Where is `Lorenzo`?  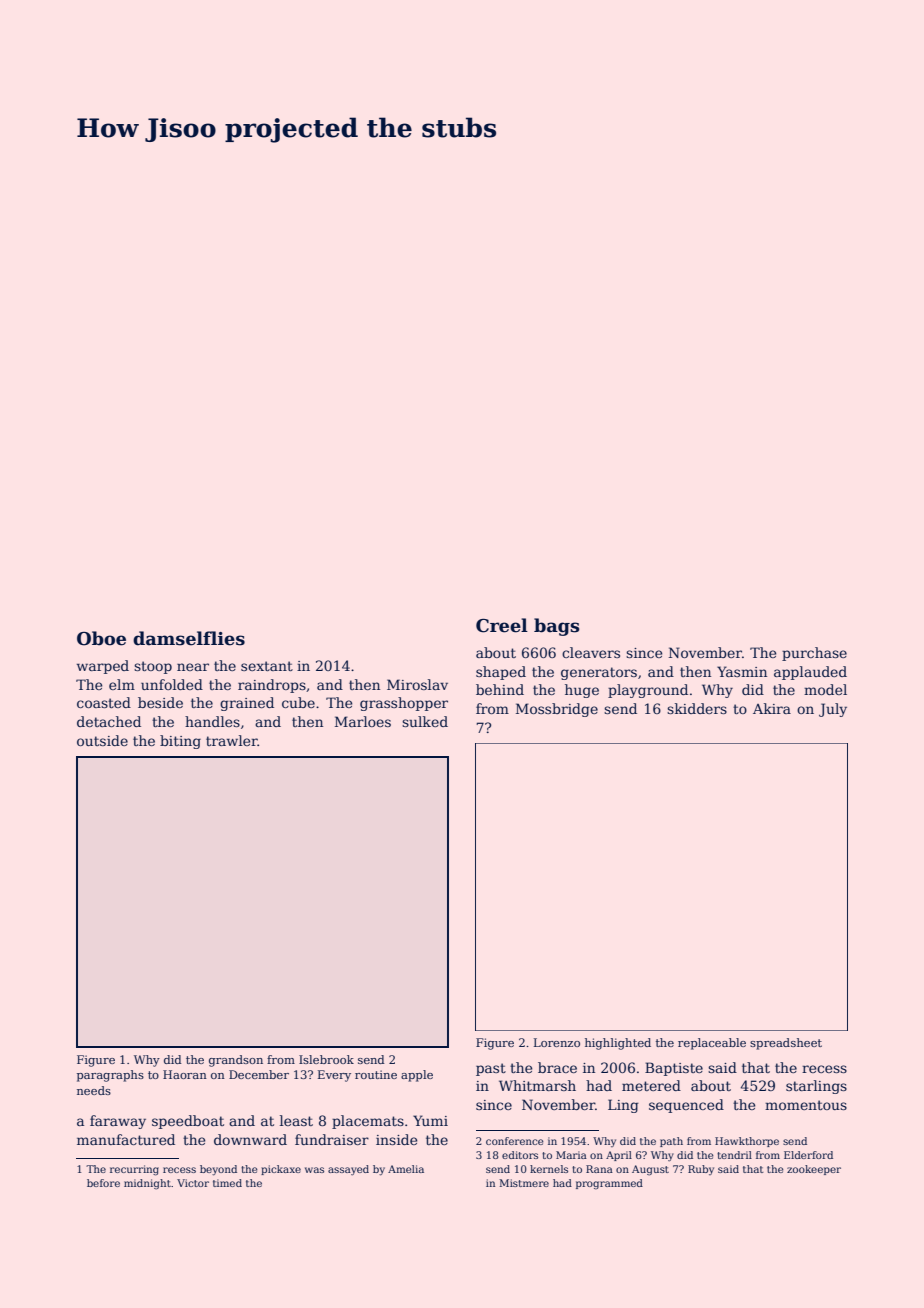 Lorenzo is located at coordinates (557, 1042).
